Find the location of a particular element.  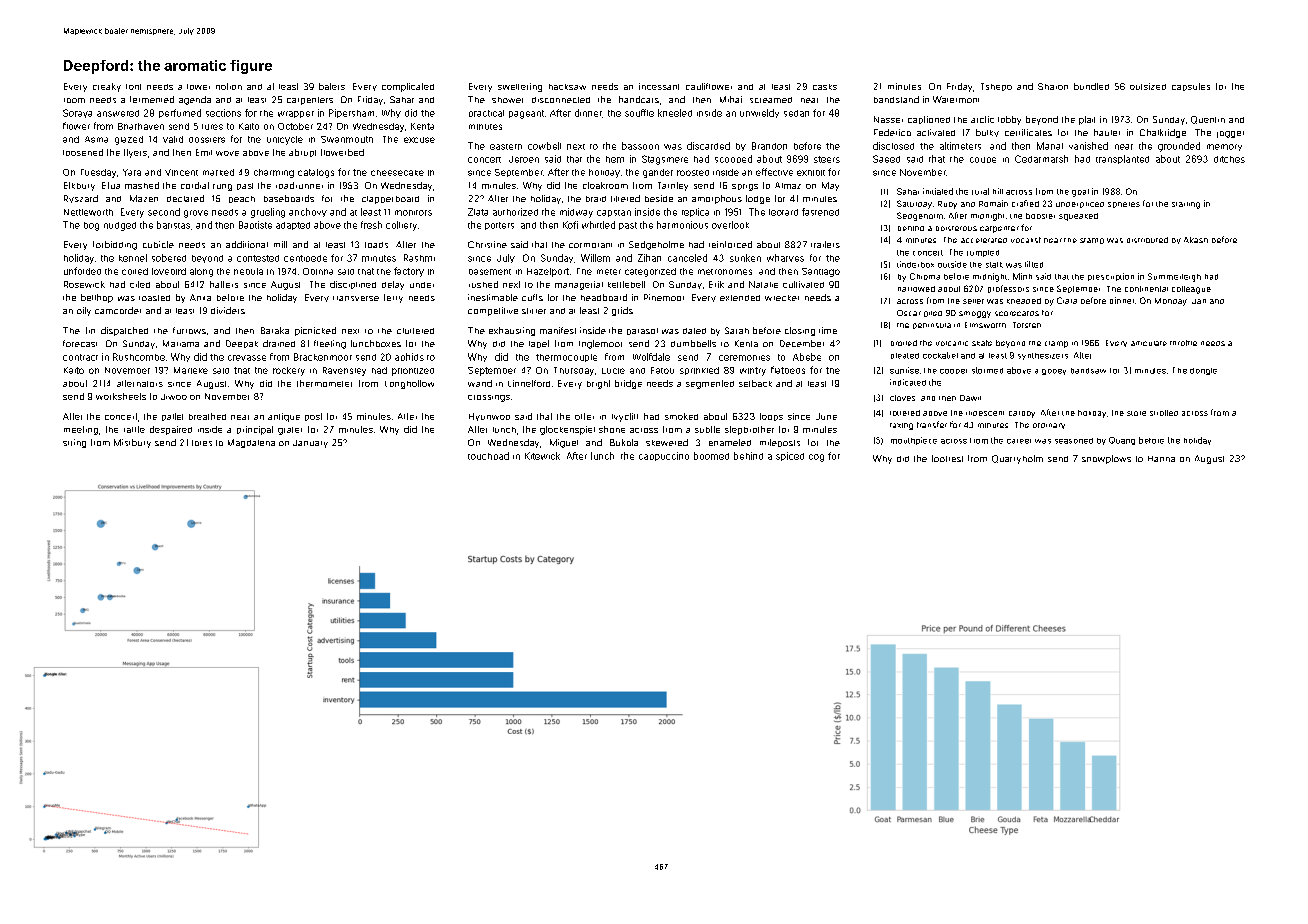

bridge is located at coordinates (628, 384).
